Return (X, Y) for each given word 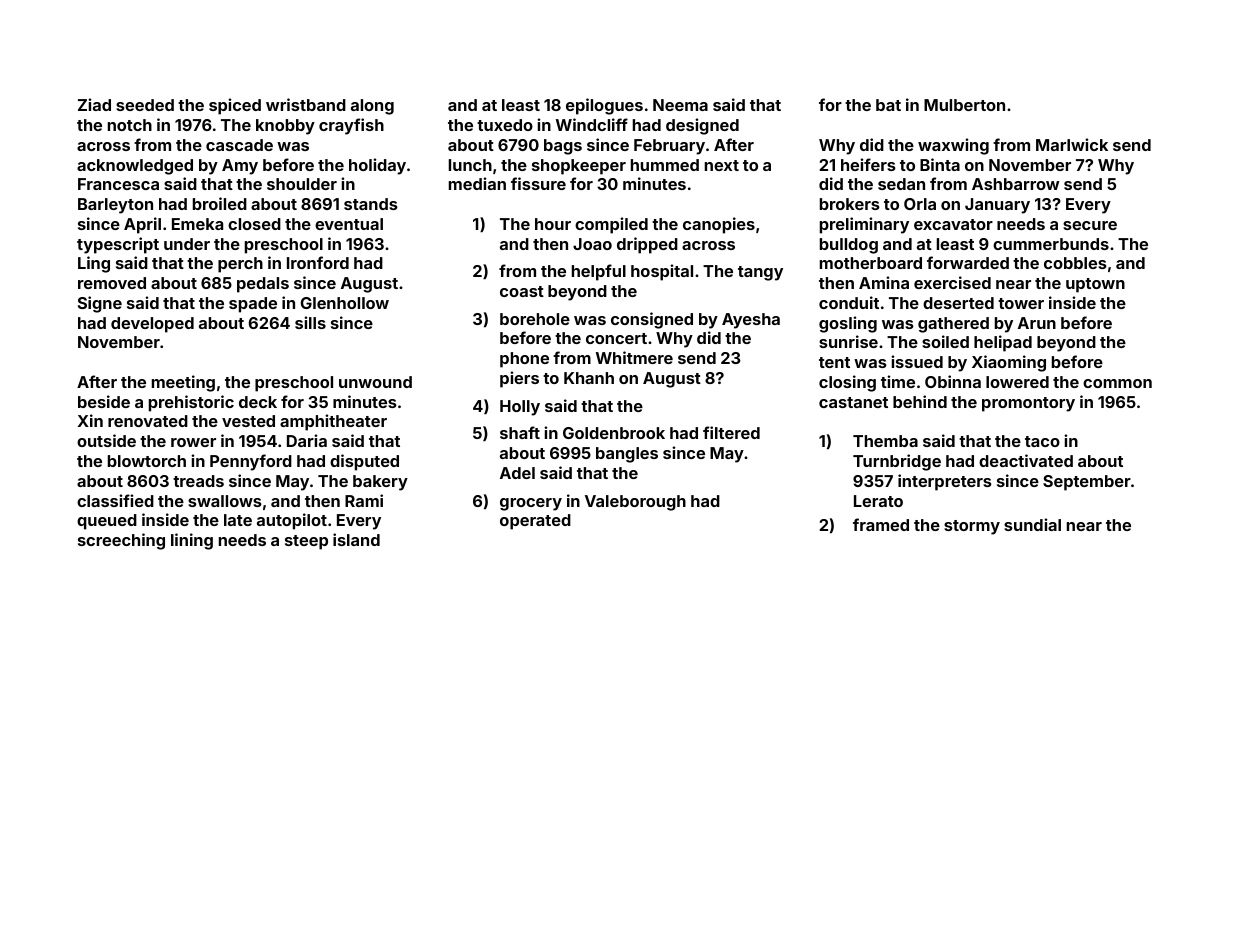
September (1087, 483)
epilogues (604, 106)
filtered (731, 432)
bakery (380, 483)
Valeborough (635, 503)
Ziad (94, 104)
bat (888, 105)
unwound (375, 382)
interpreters (945, 482)
